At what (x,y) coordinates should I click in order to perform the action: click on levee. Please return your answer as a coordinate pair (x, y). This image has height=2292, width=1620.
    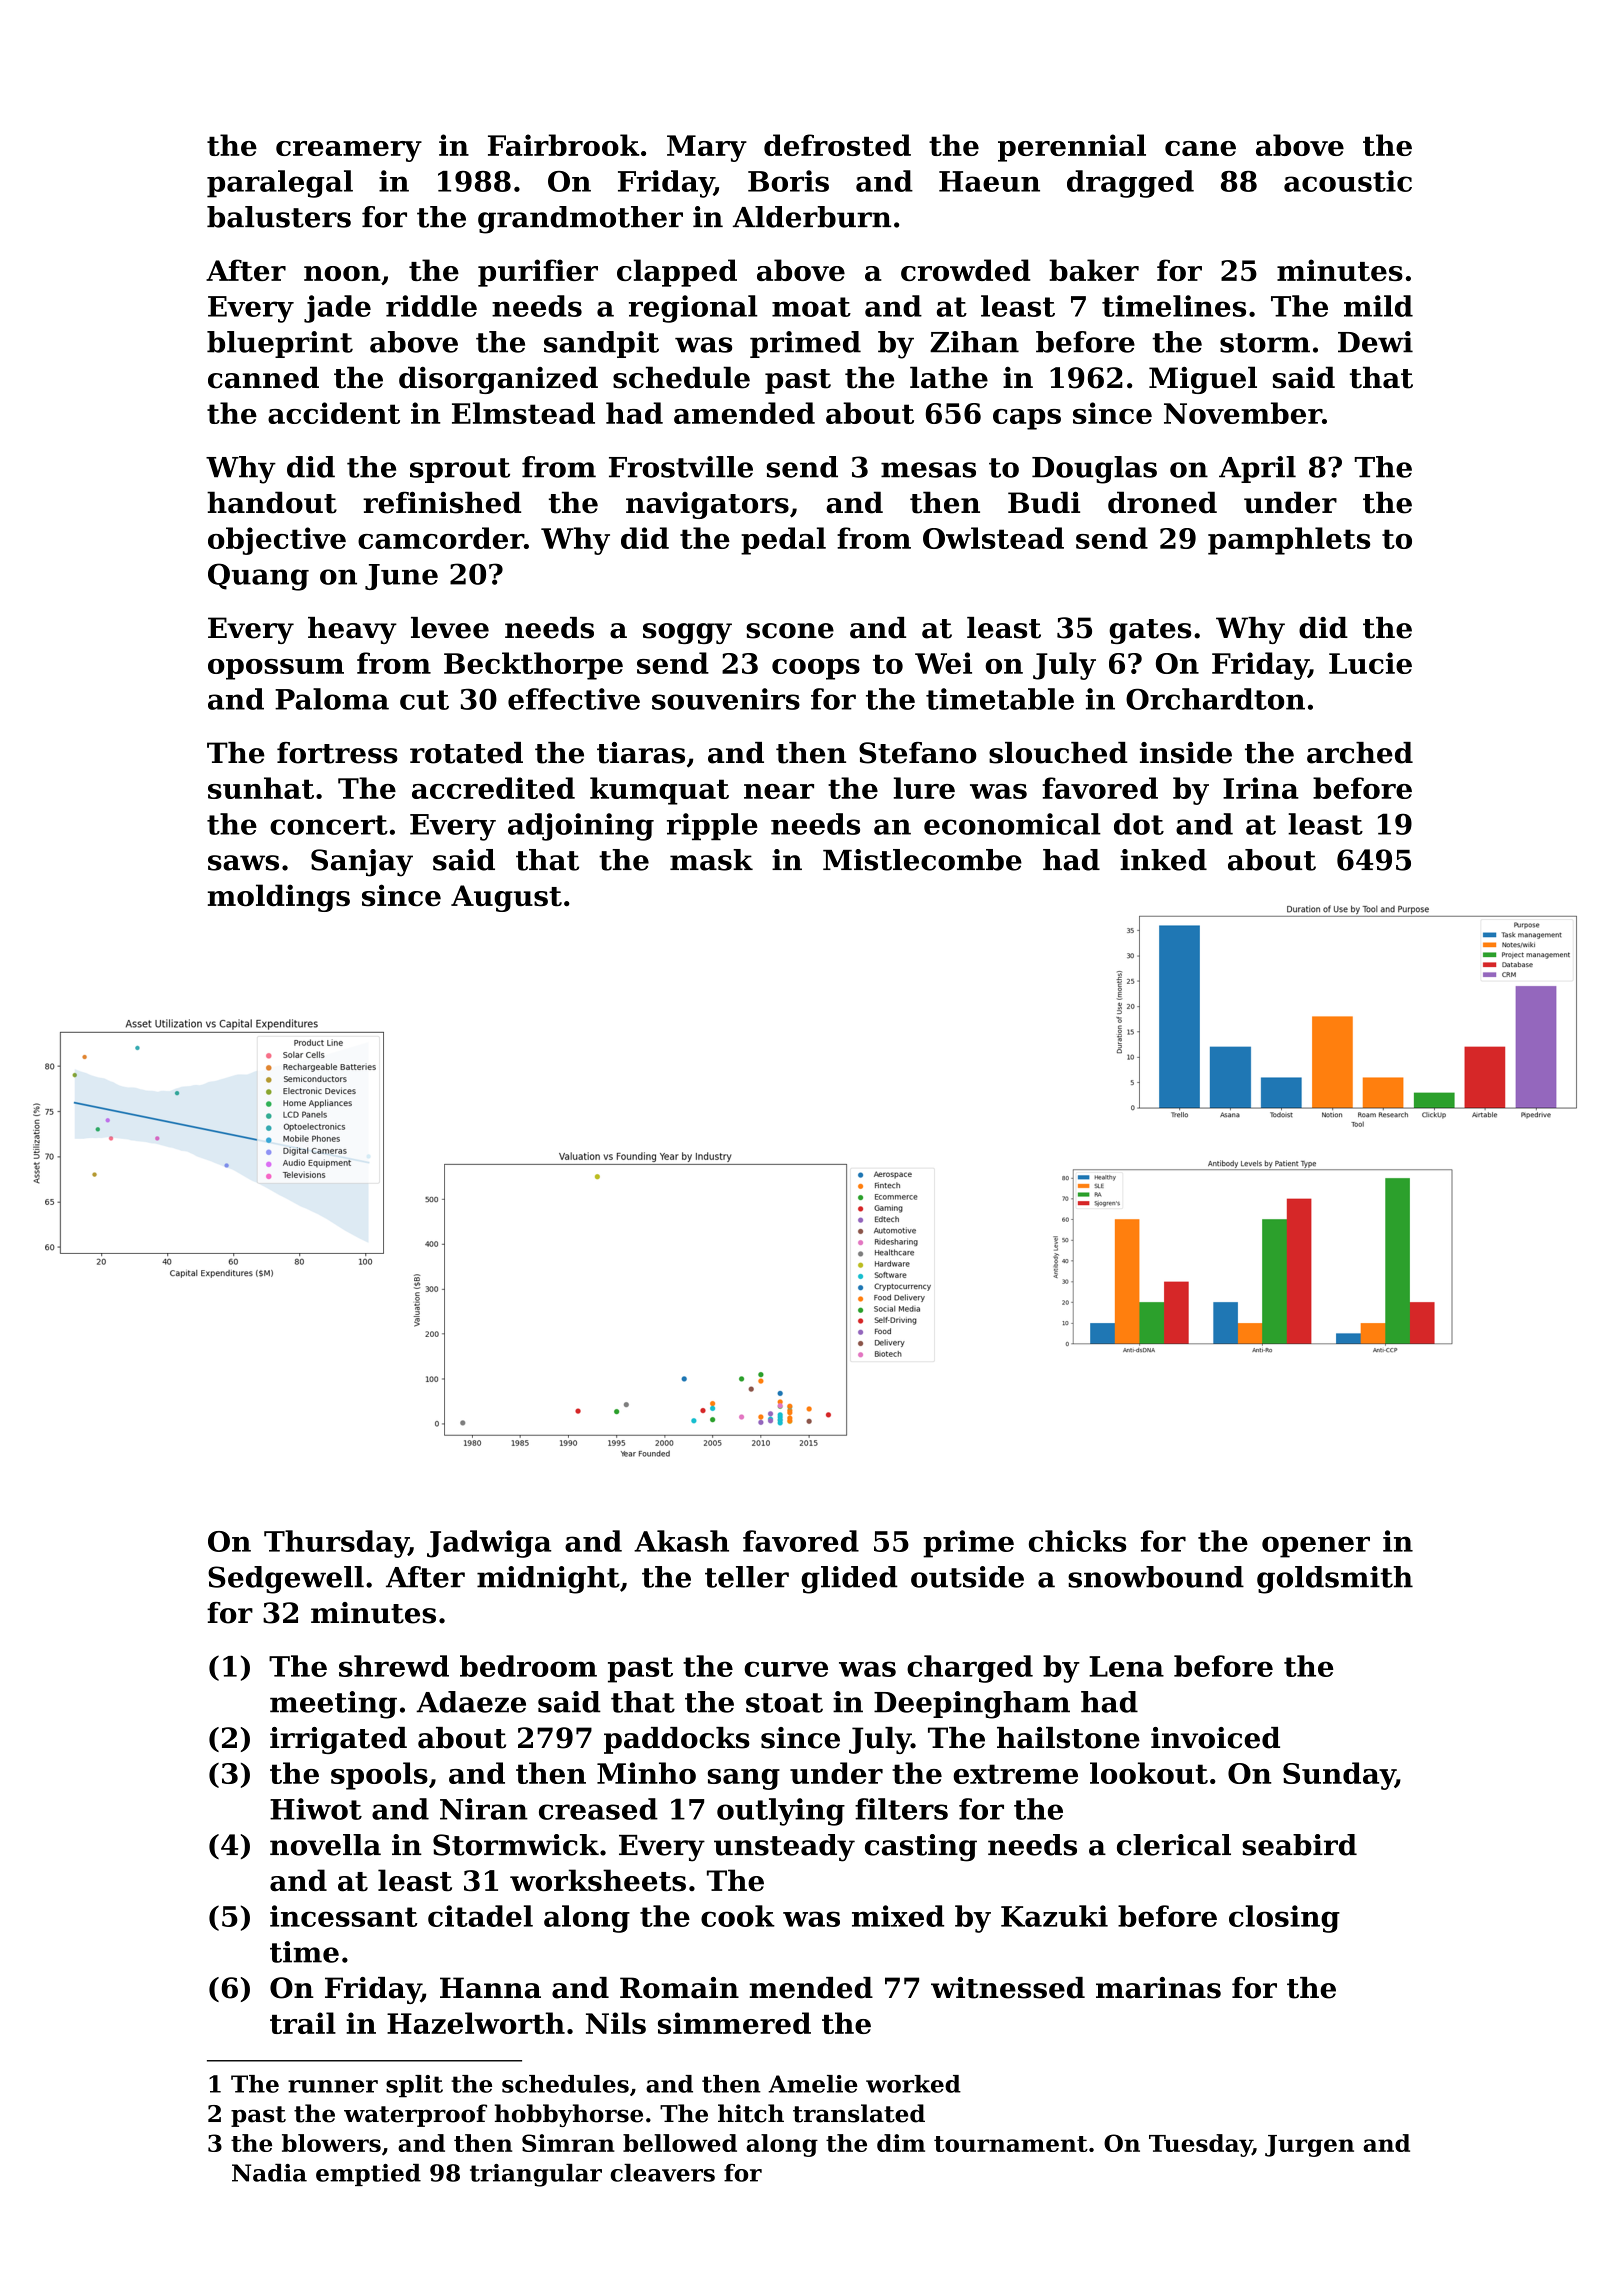
    Looking at the image, I should click on (450, 628).
